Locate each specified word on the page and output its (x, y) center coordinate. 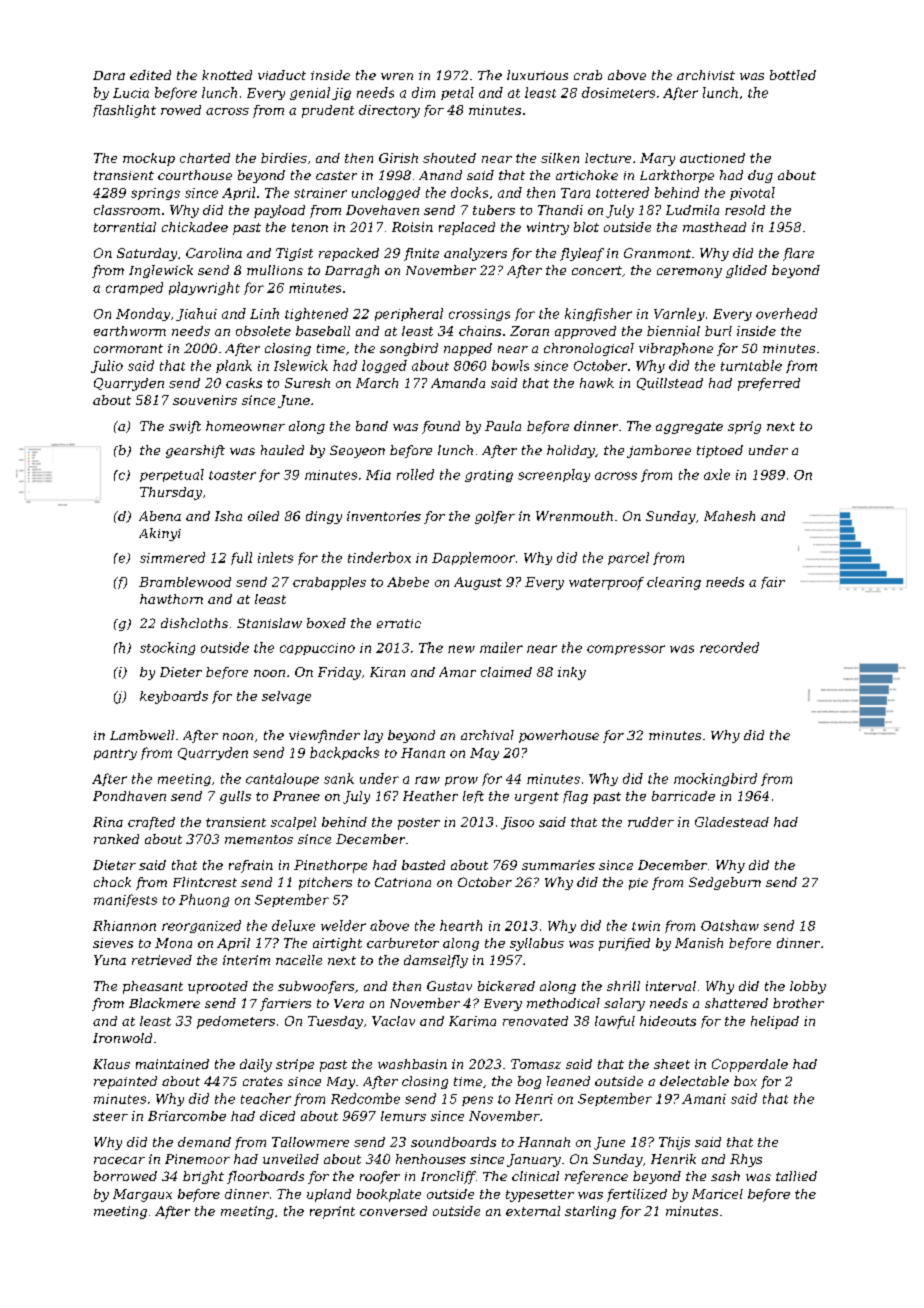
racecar (119, 1160)
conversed (393, 1211)
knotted (227, 75)
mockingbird (715, 779)
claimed (506, 672)
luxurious (537, 75)
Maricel (717, 1194)
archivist (706, 75)
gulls (235, 797)
